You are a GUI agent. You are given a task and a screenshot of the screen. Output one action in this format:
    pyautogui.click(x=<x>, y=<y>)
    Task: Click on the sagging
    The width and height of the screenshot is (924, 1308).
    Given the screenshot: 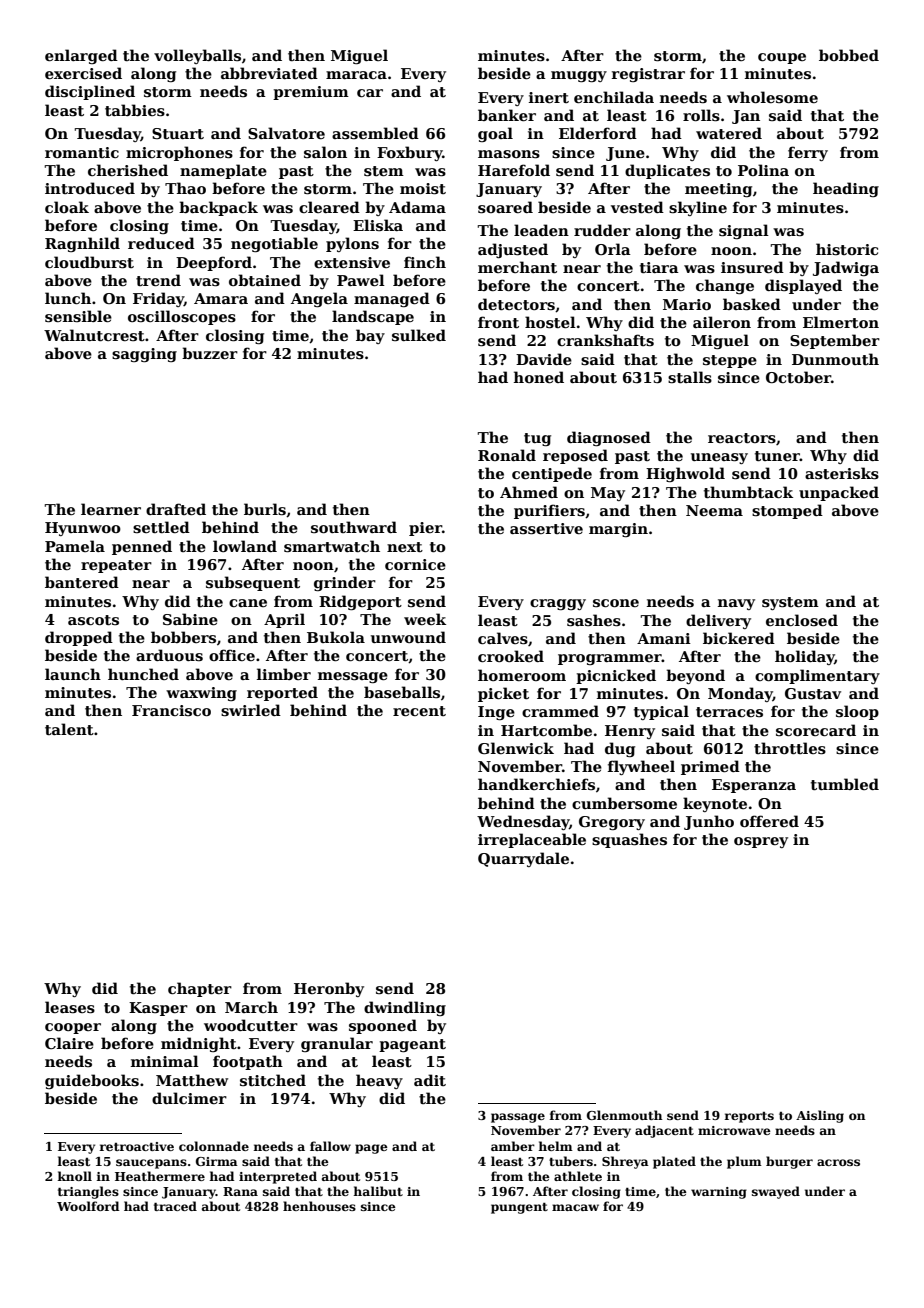 What is the action you would take?
    pyautogui.click(x=144, y=355)
